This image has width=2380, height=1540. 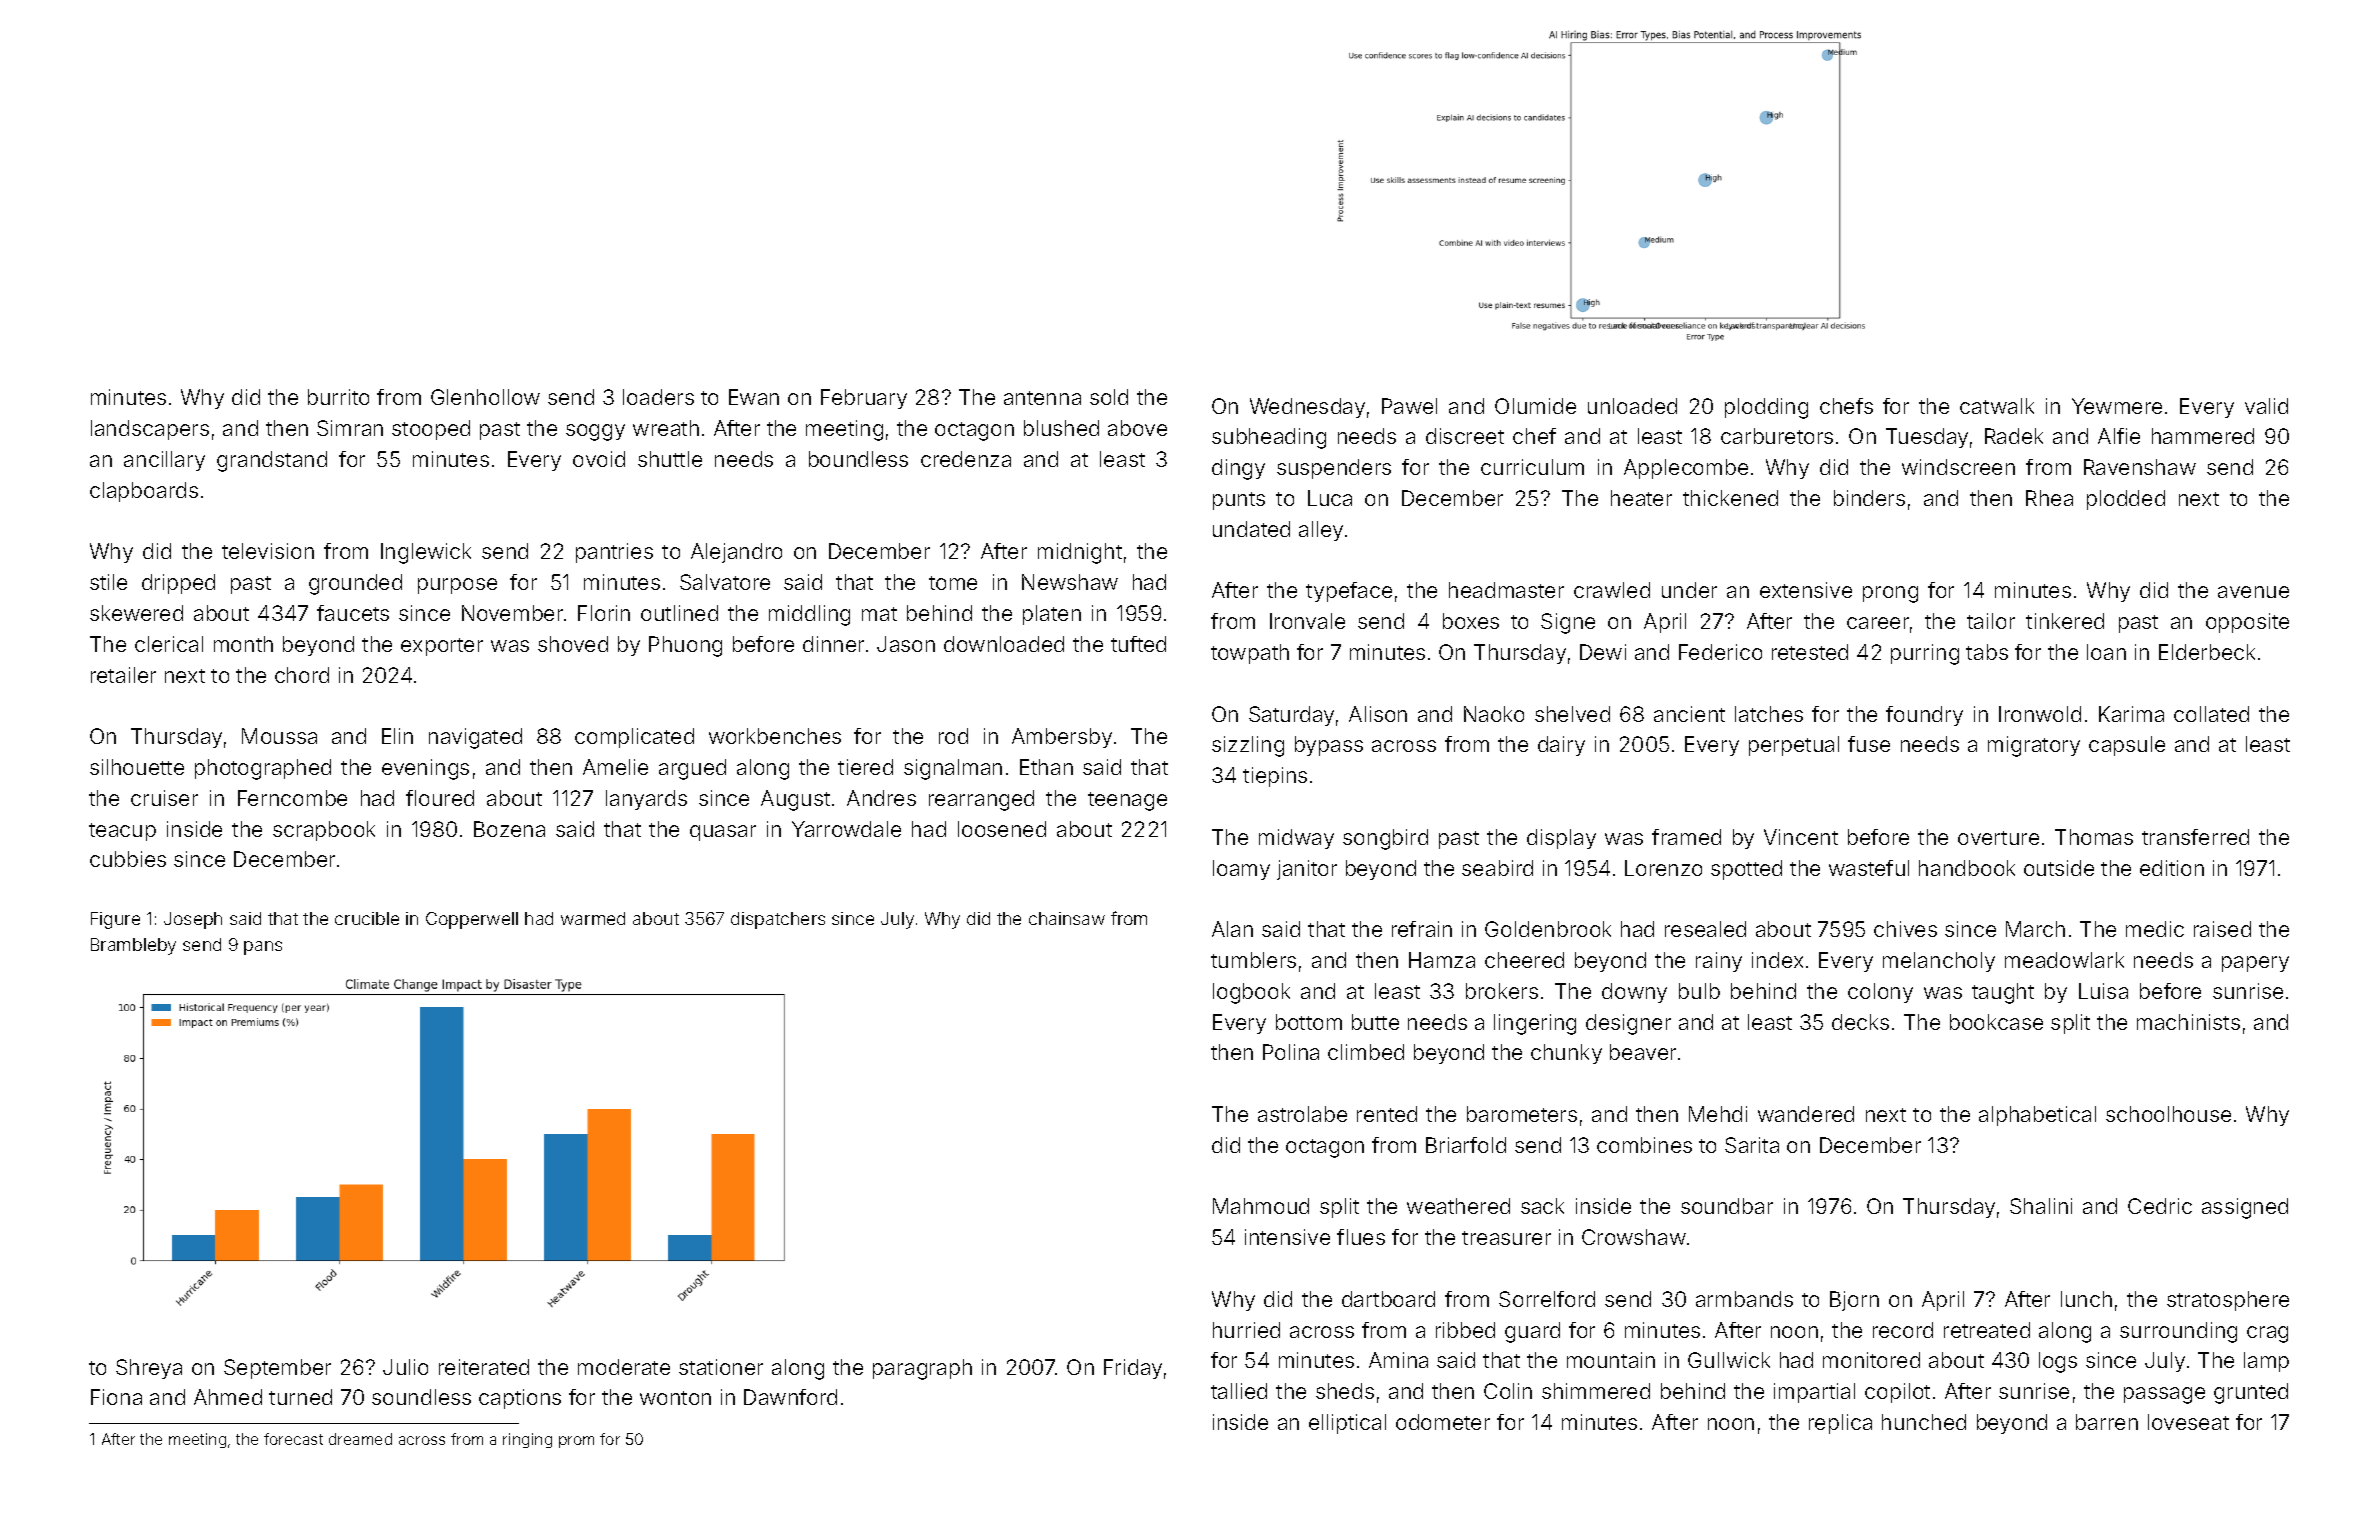 What do you see at coordinates (2086, 1299) in the image?
I see `lunch` at bounding box center [2086, 1299].
